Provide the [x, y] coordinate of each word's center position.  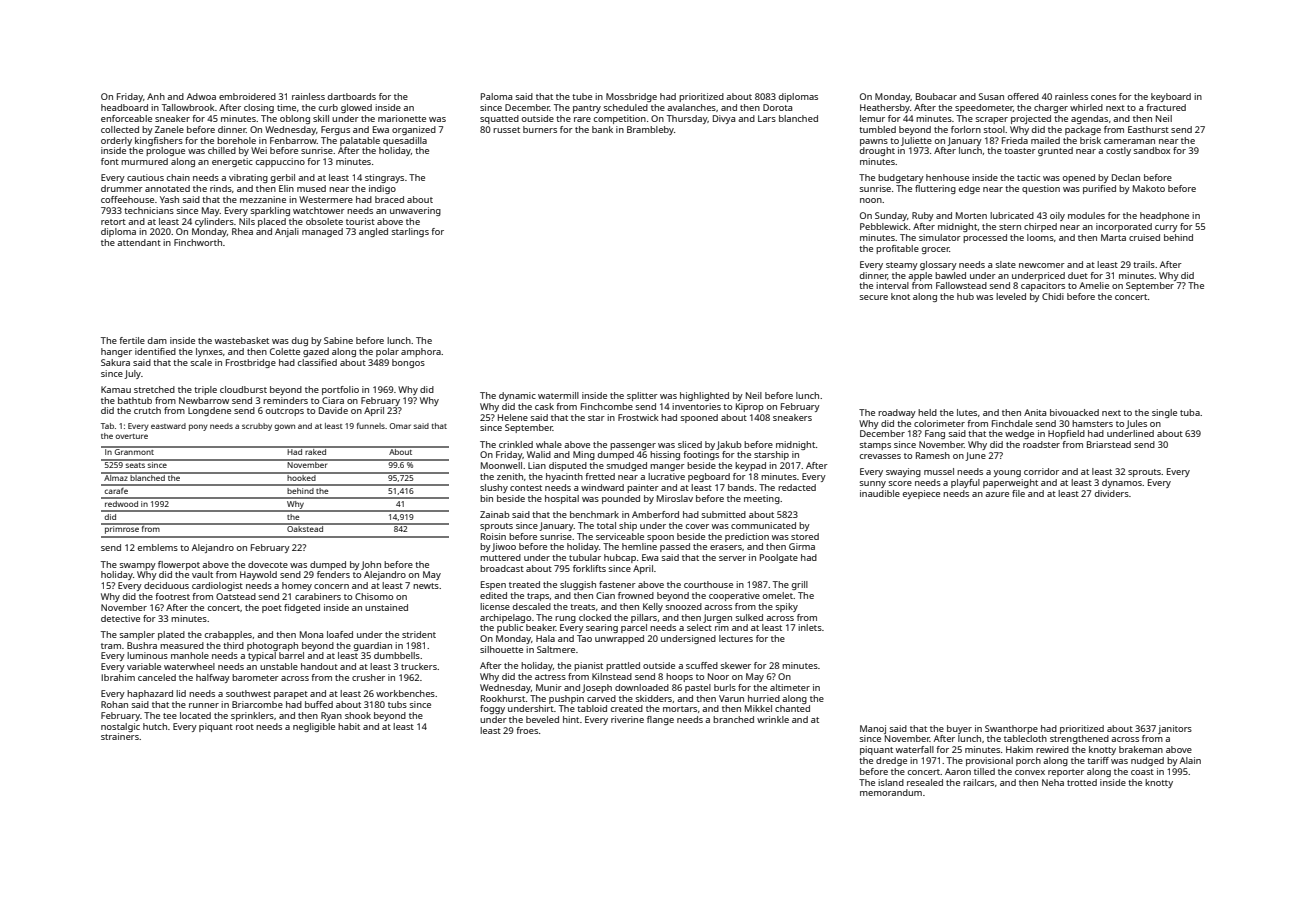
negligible [314, 727]
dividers [1112, 493]
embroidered [247, 96]
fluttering [935, 189]
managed [322, 232]
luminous [147, 655]
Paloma [496, 96]
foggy [492, 709]
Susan [991, 96]
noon [871, 200]
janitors [1175, 729]
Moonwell [501, 465]
